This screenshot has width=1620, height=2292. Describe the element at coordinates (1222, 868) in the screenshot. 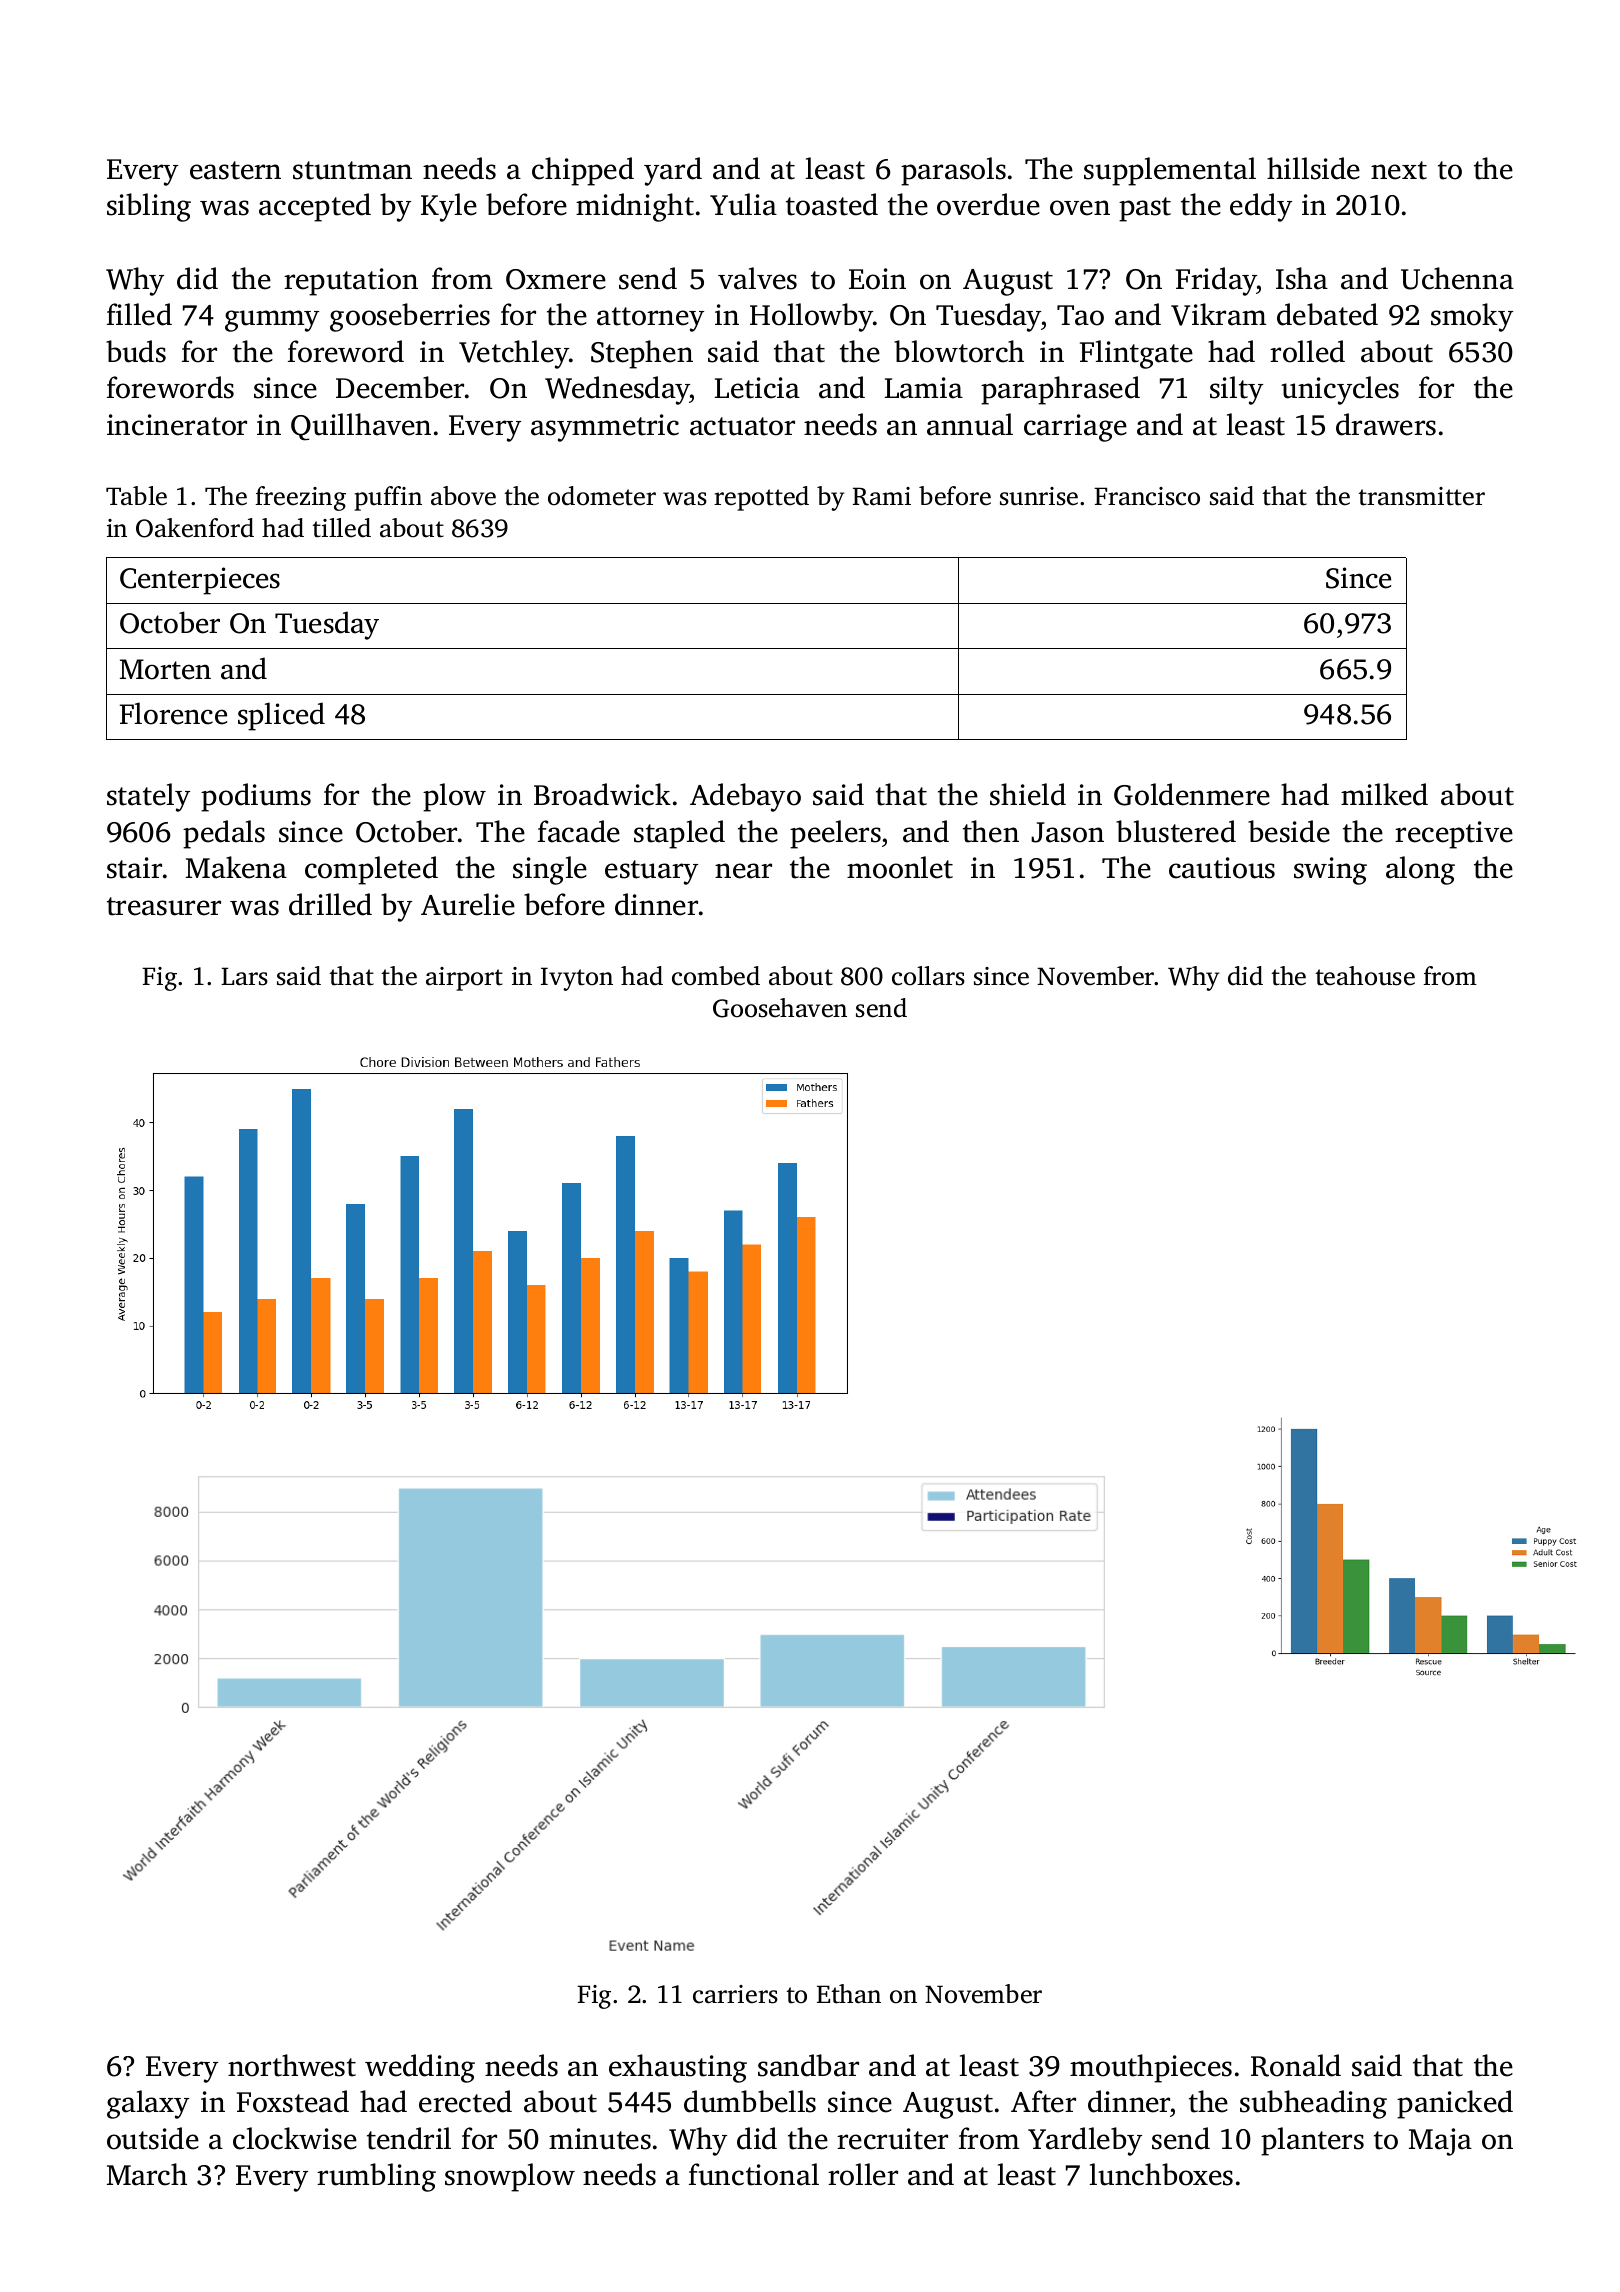

I see `cautious` at that location.
